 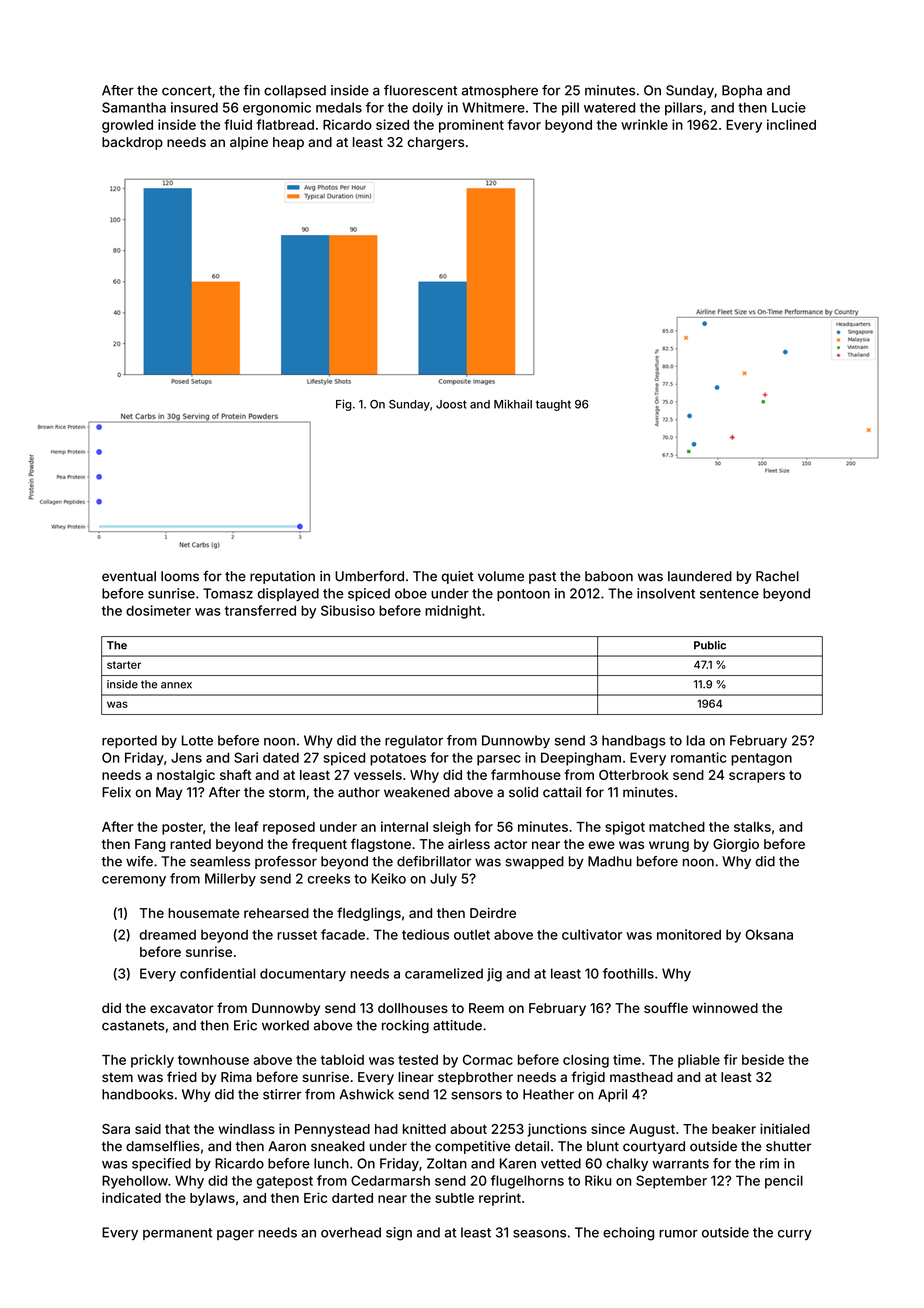 What do you see at coordinates (197, 740) in the document?
I see `Lotte` at bounding box center [197, 740].
